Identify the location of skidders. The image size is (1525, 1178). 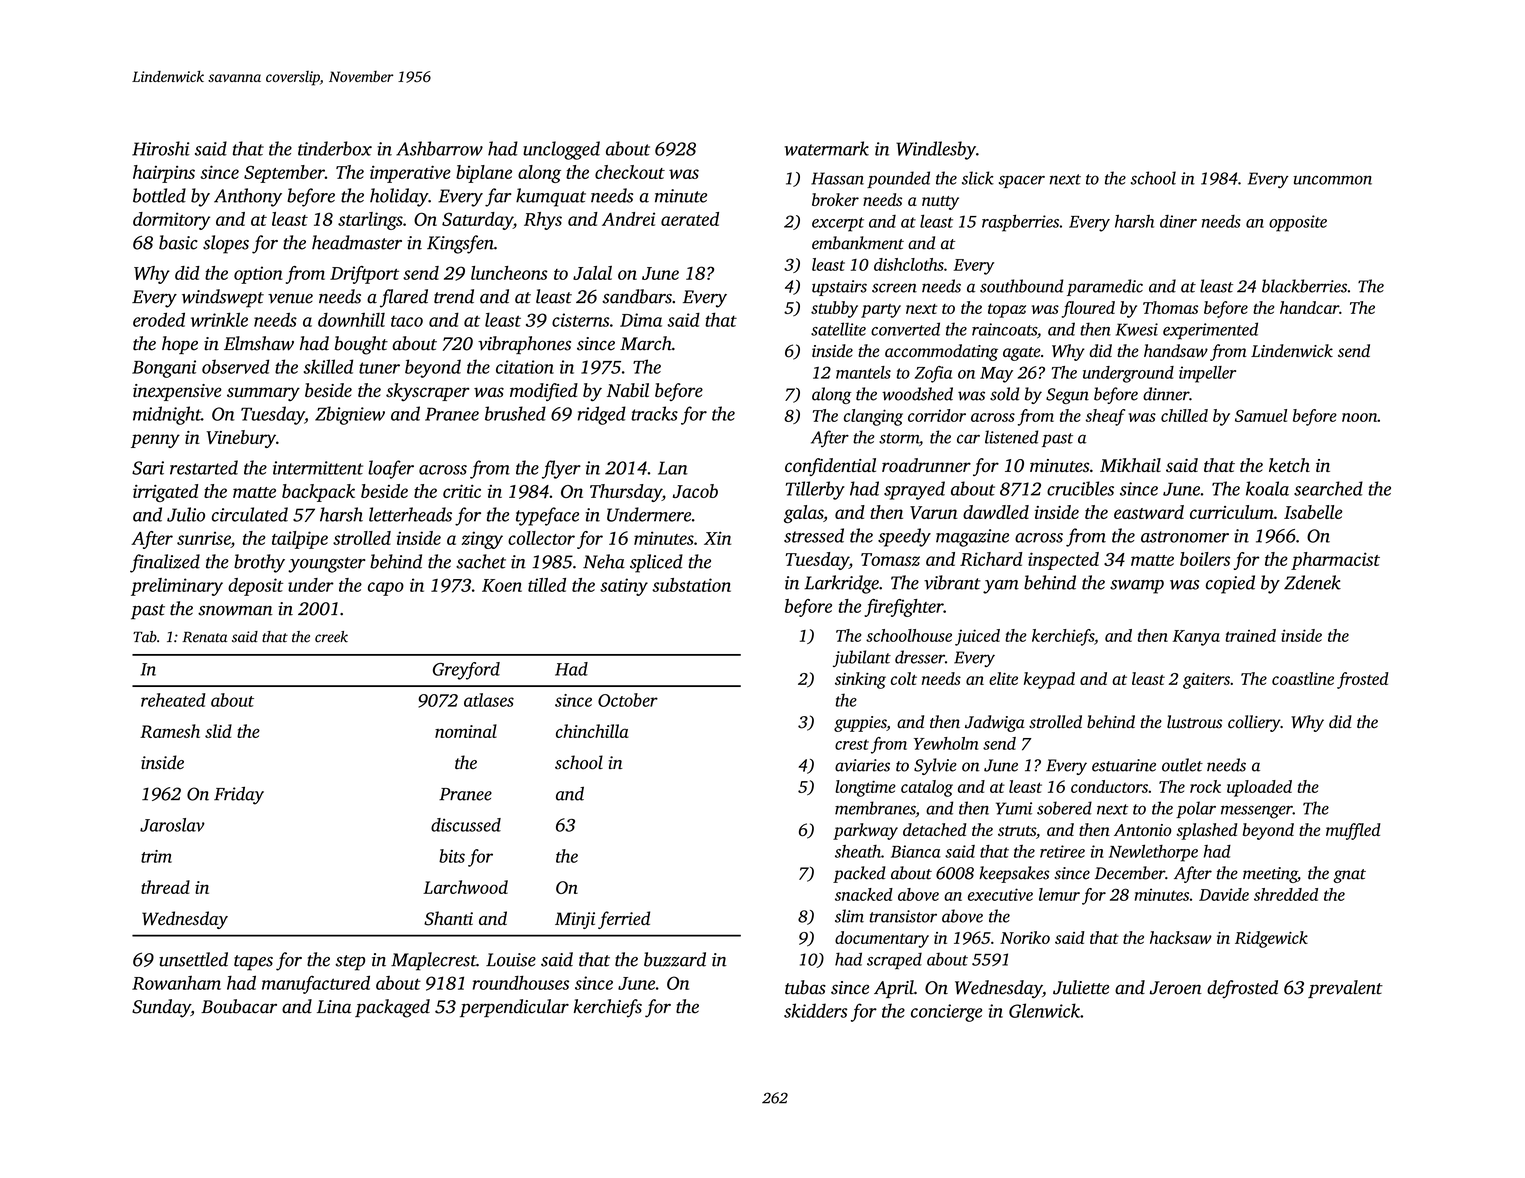
(816, 1010).
